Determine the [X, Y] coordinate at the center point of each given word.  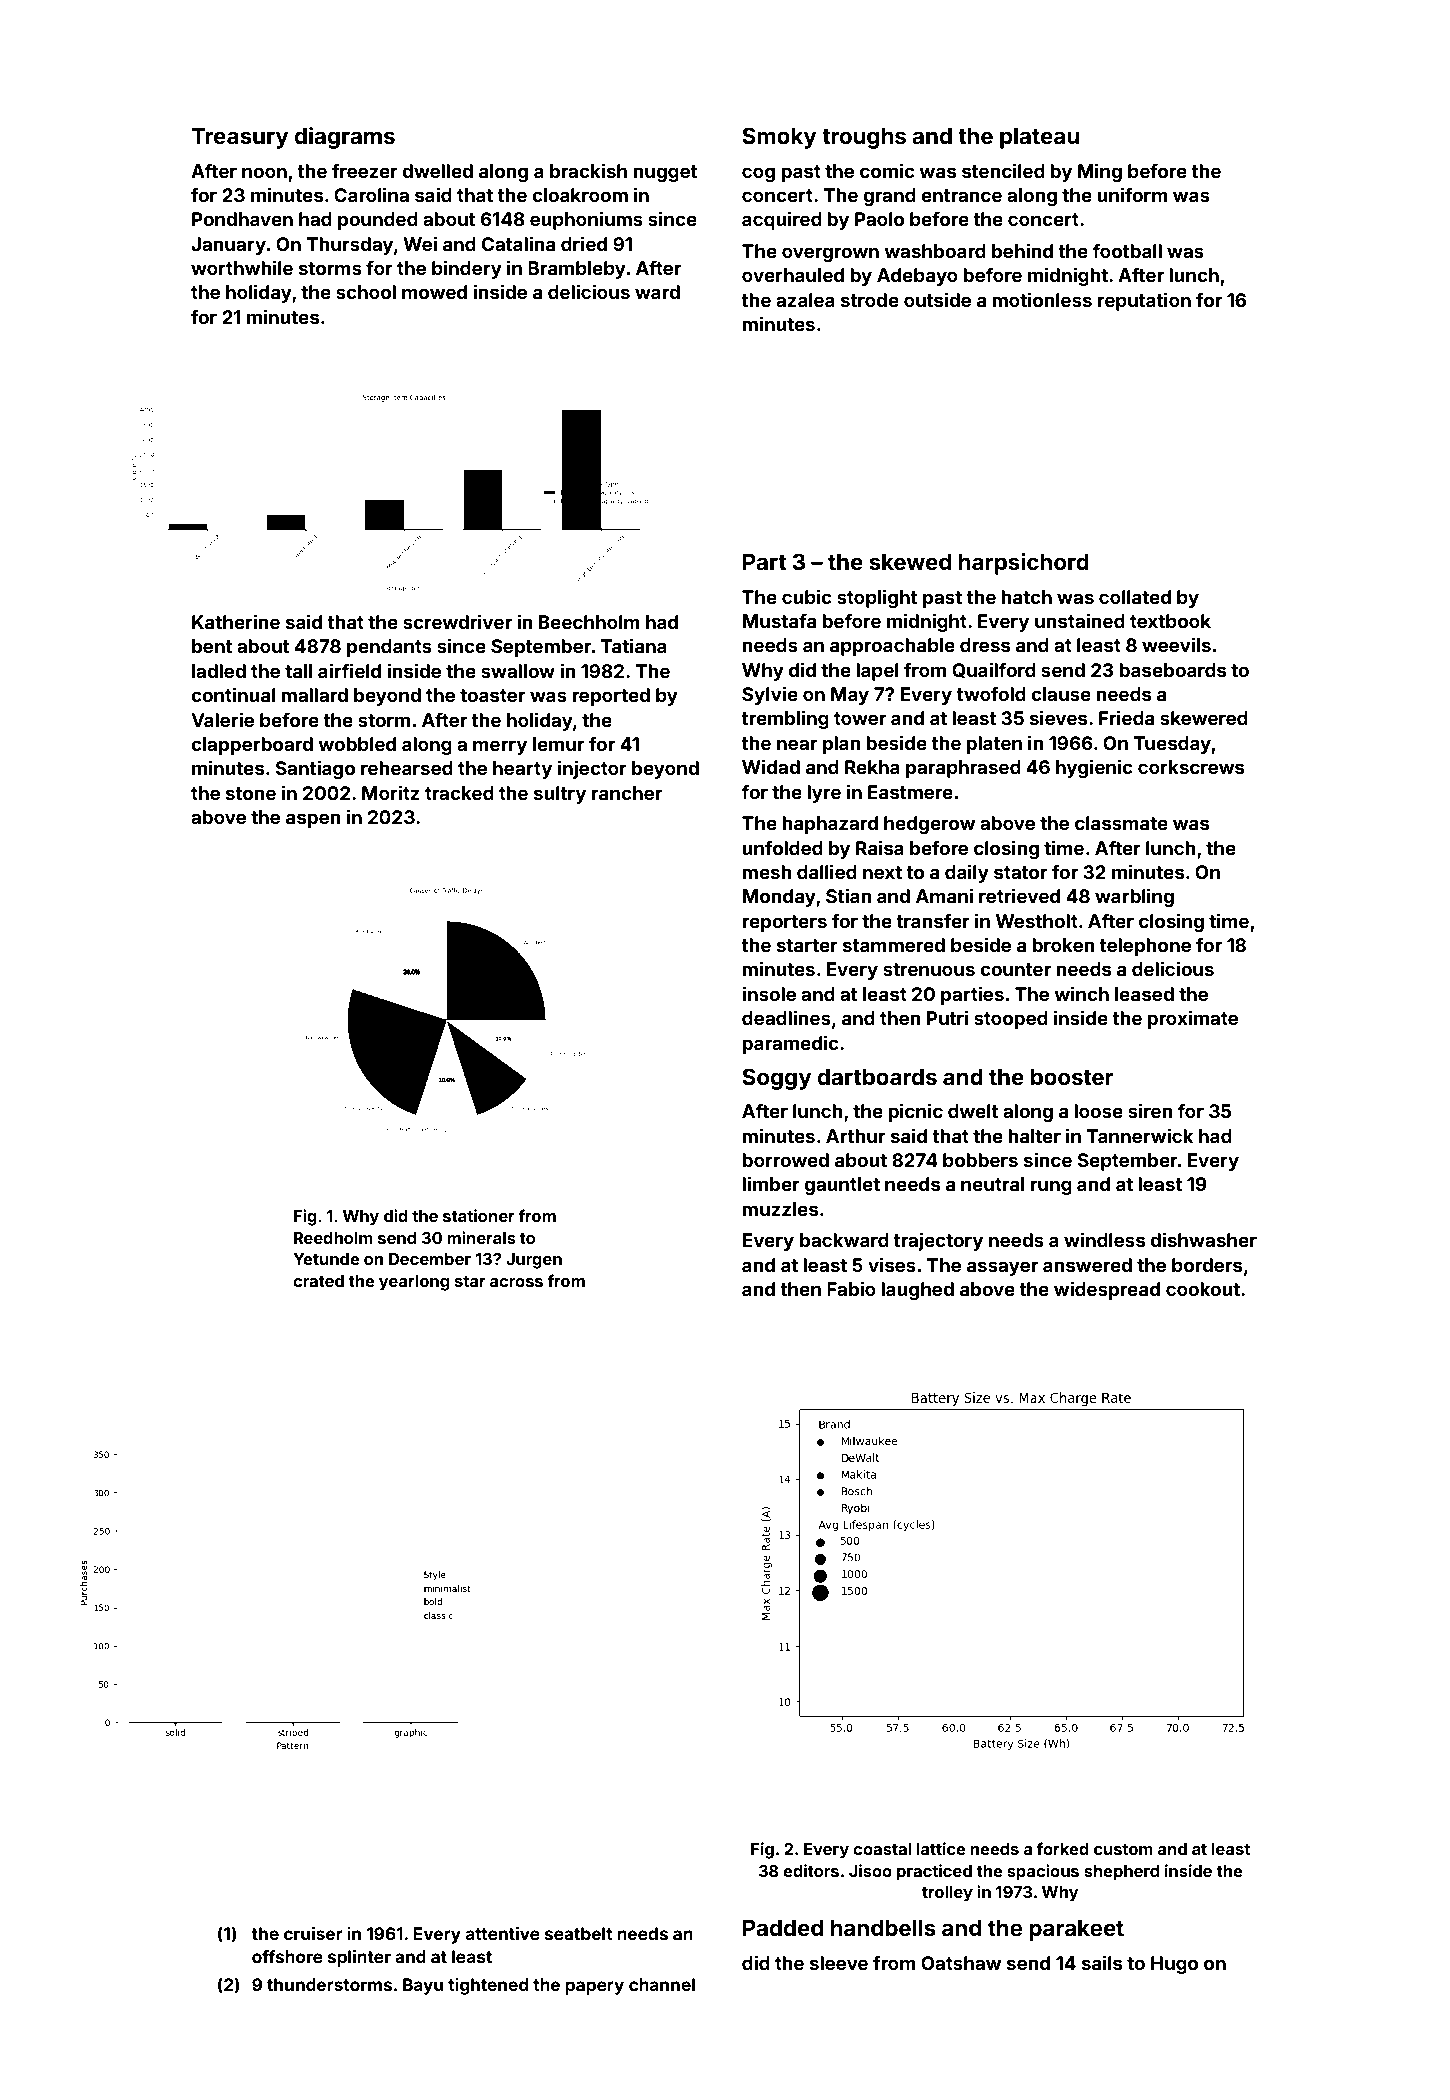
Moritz [391, 792]
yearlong [414, 1283]
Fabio [851, 1288]
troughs [864, 138]
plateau [1039, 138]
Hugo [1174, 1965]
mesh [767, 872]
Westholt [1037, 921]
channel [662, 1984]
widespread [1107, 1290]
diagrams [345, 138]
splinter [359, 1958]
